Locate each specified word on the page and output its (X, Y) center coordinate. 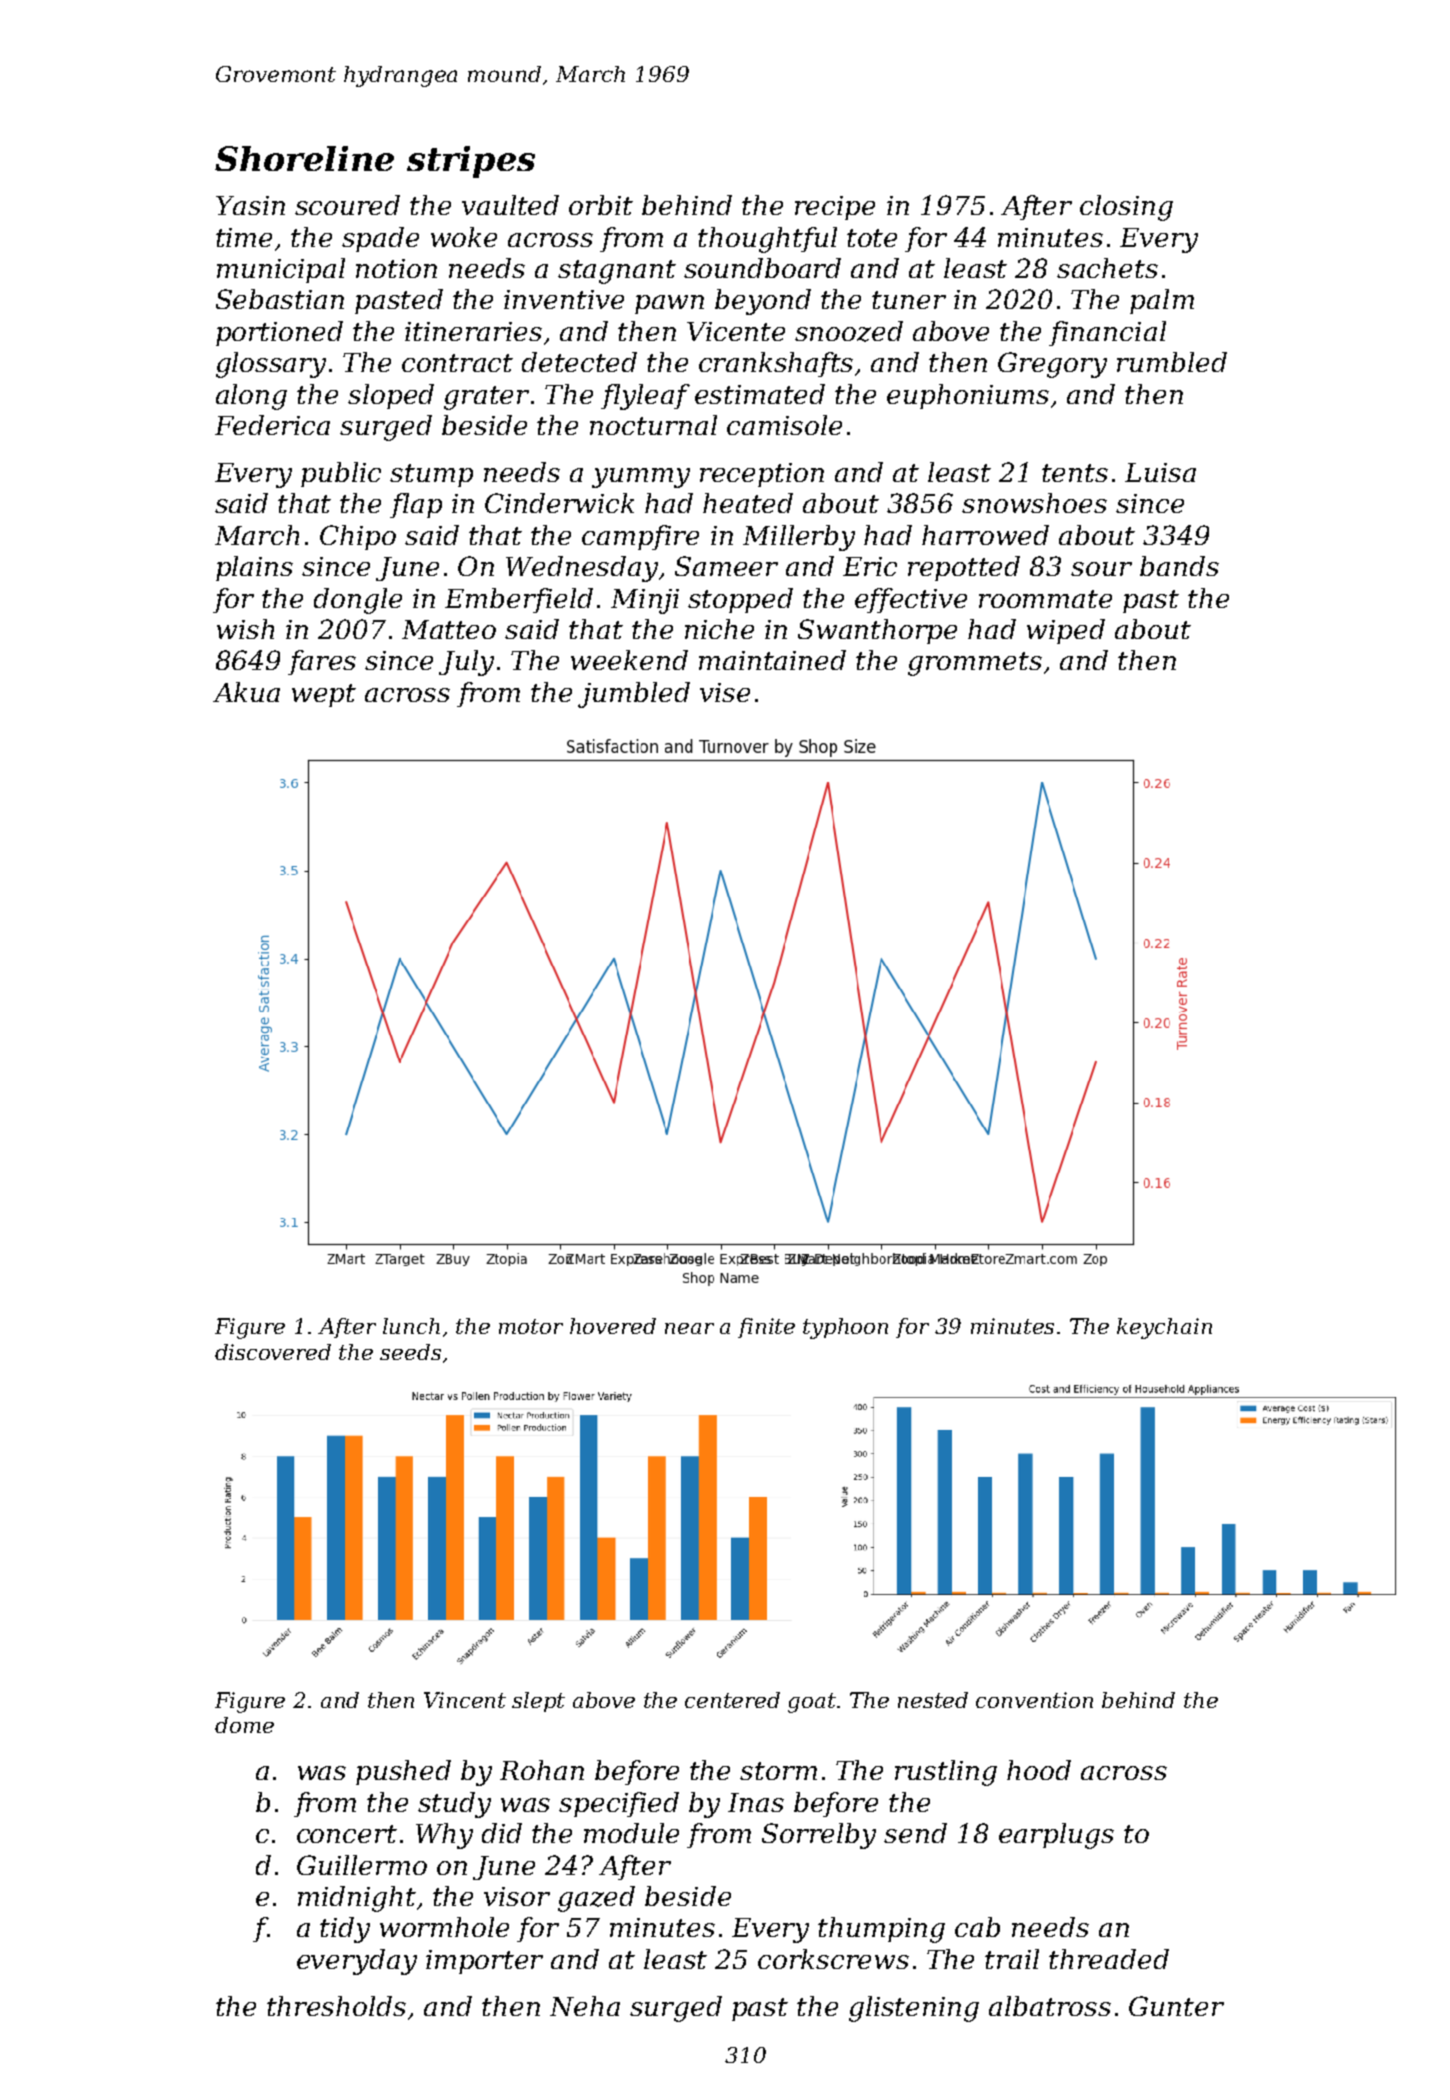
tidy (345, 1930)
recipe (835, 208)
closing (1126, 208)
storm (778, 1771)
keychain (1164, 1328)
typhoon (845, 1328)
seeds (410, 1352)
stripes (471, 162)
